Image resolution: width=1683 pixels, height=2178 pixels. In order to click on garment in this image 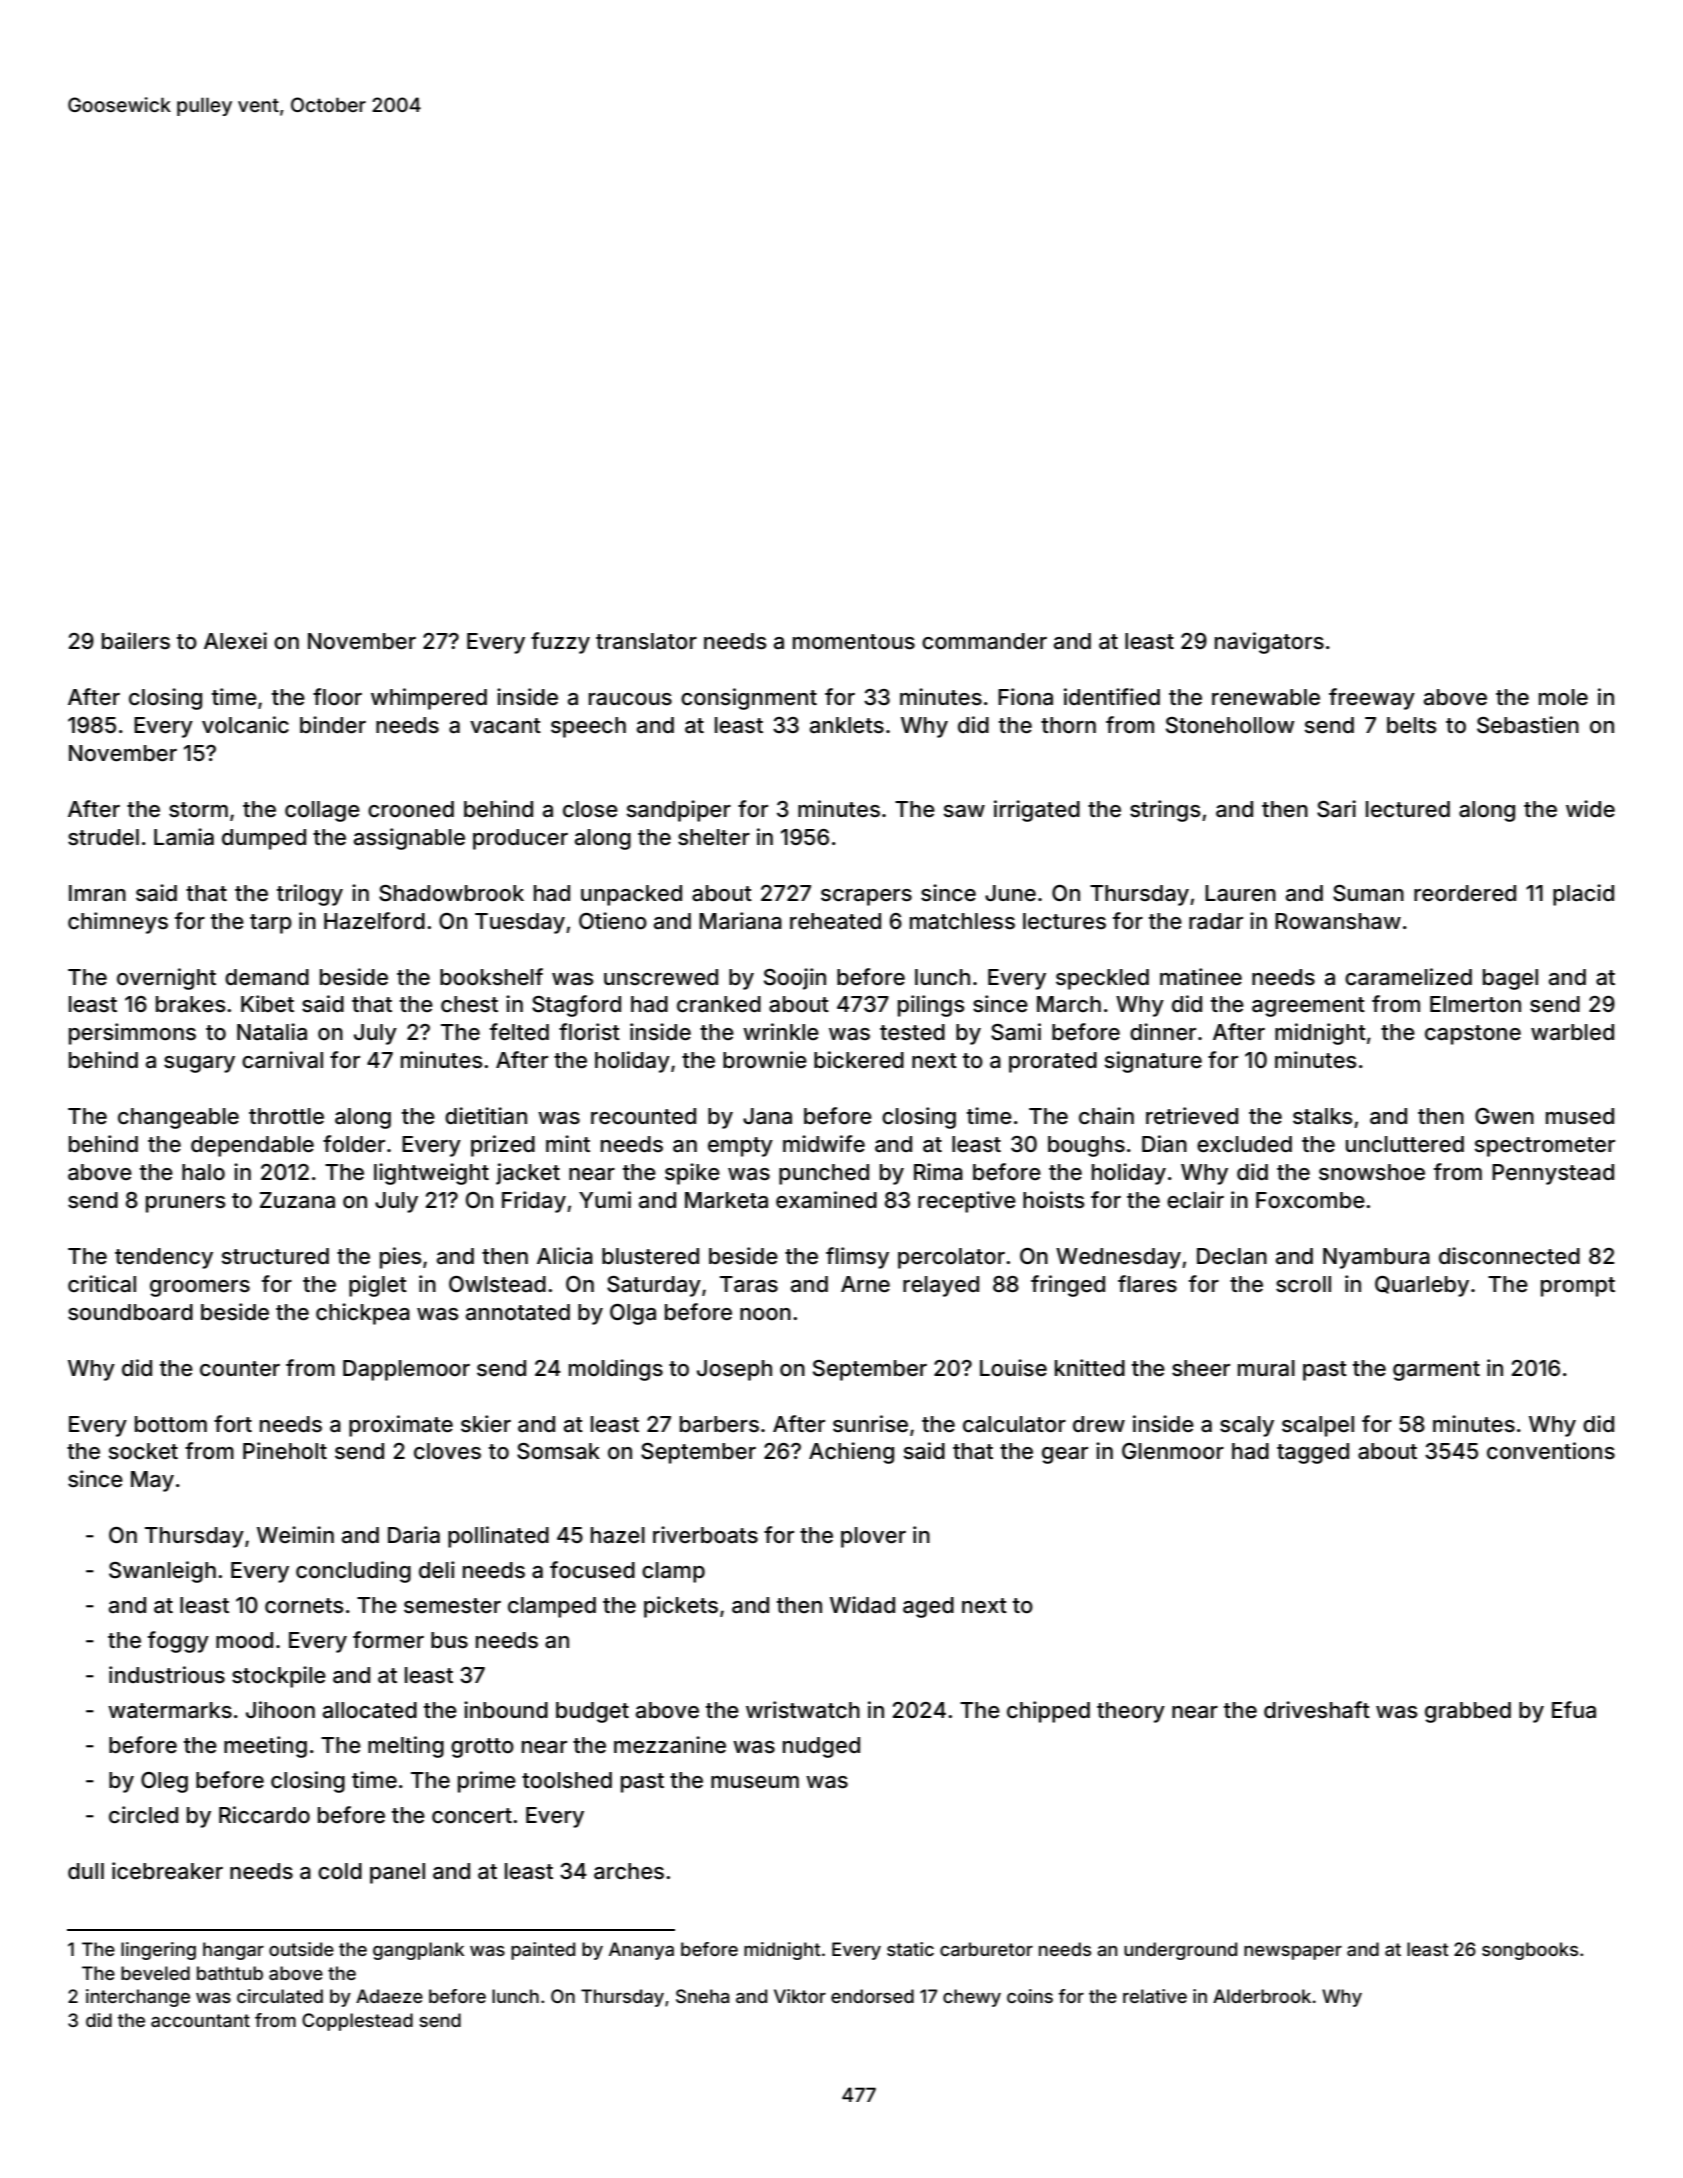, I will do `click(1436, 1371)`.
